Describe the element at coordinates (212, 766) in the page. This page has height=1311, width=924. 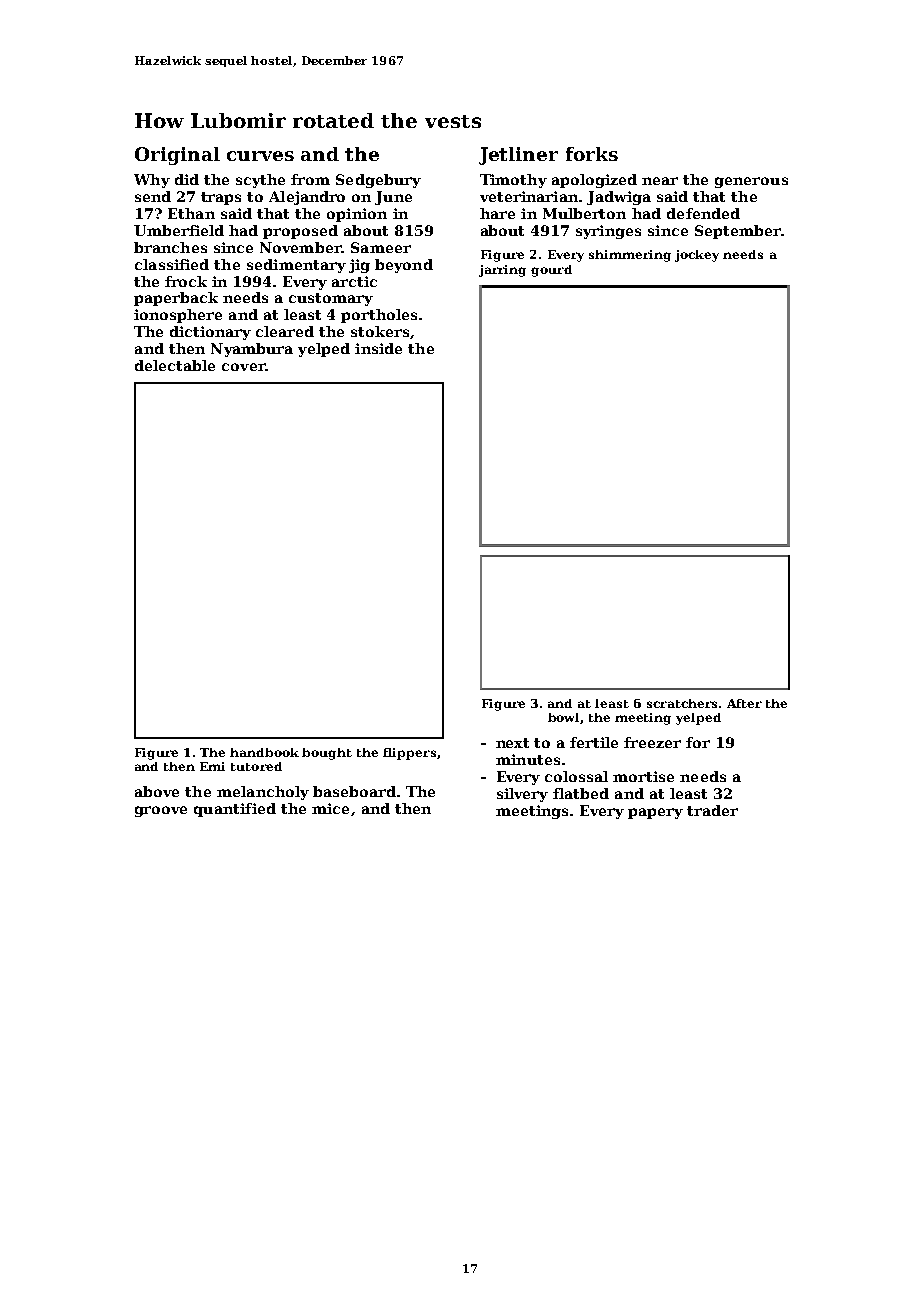
I see `Emi` at that location.
